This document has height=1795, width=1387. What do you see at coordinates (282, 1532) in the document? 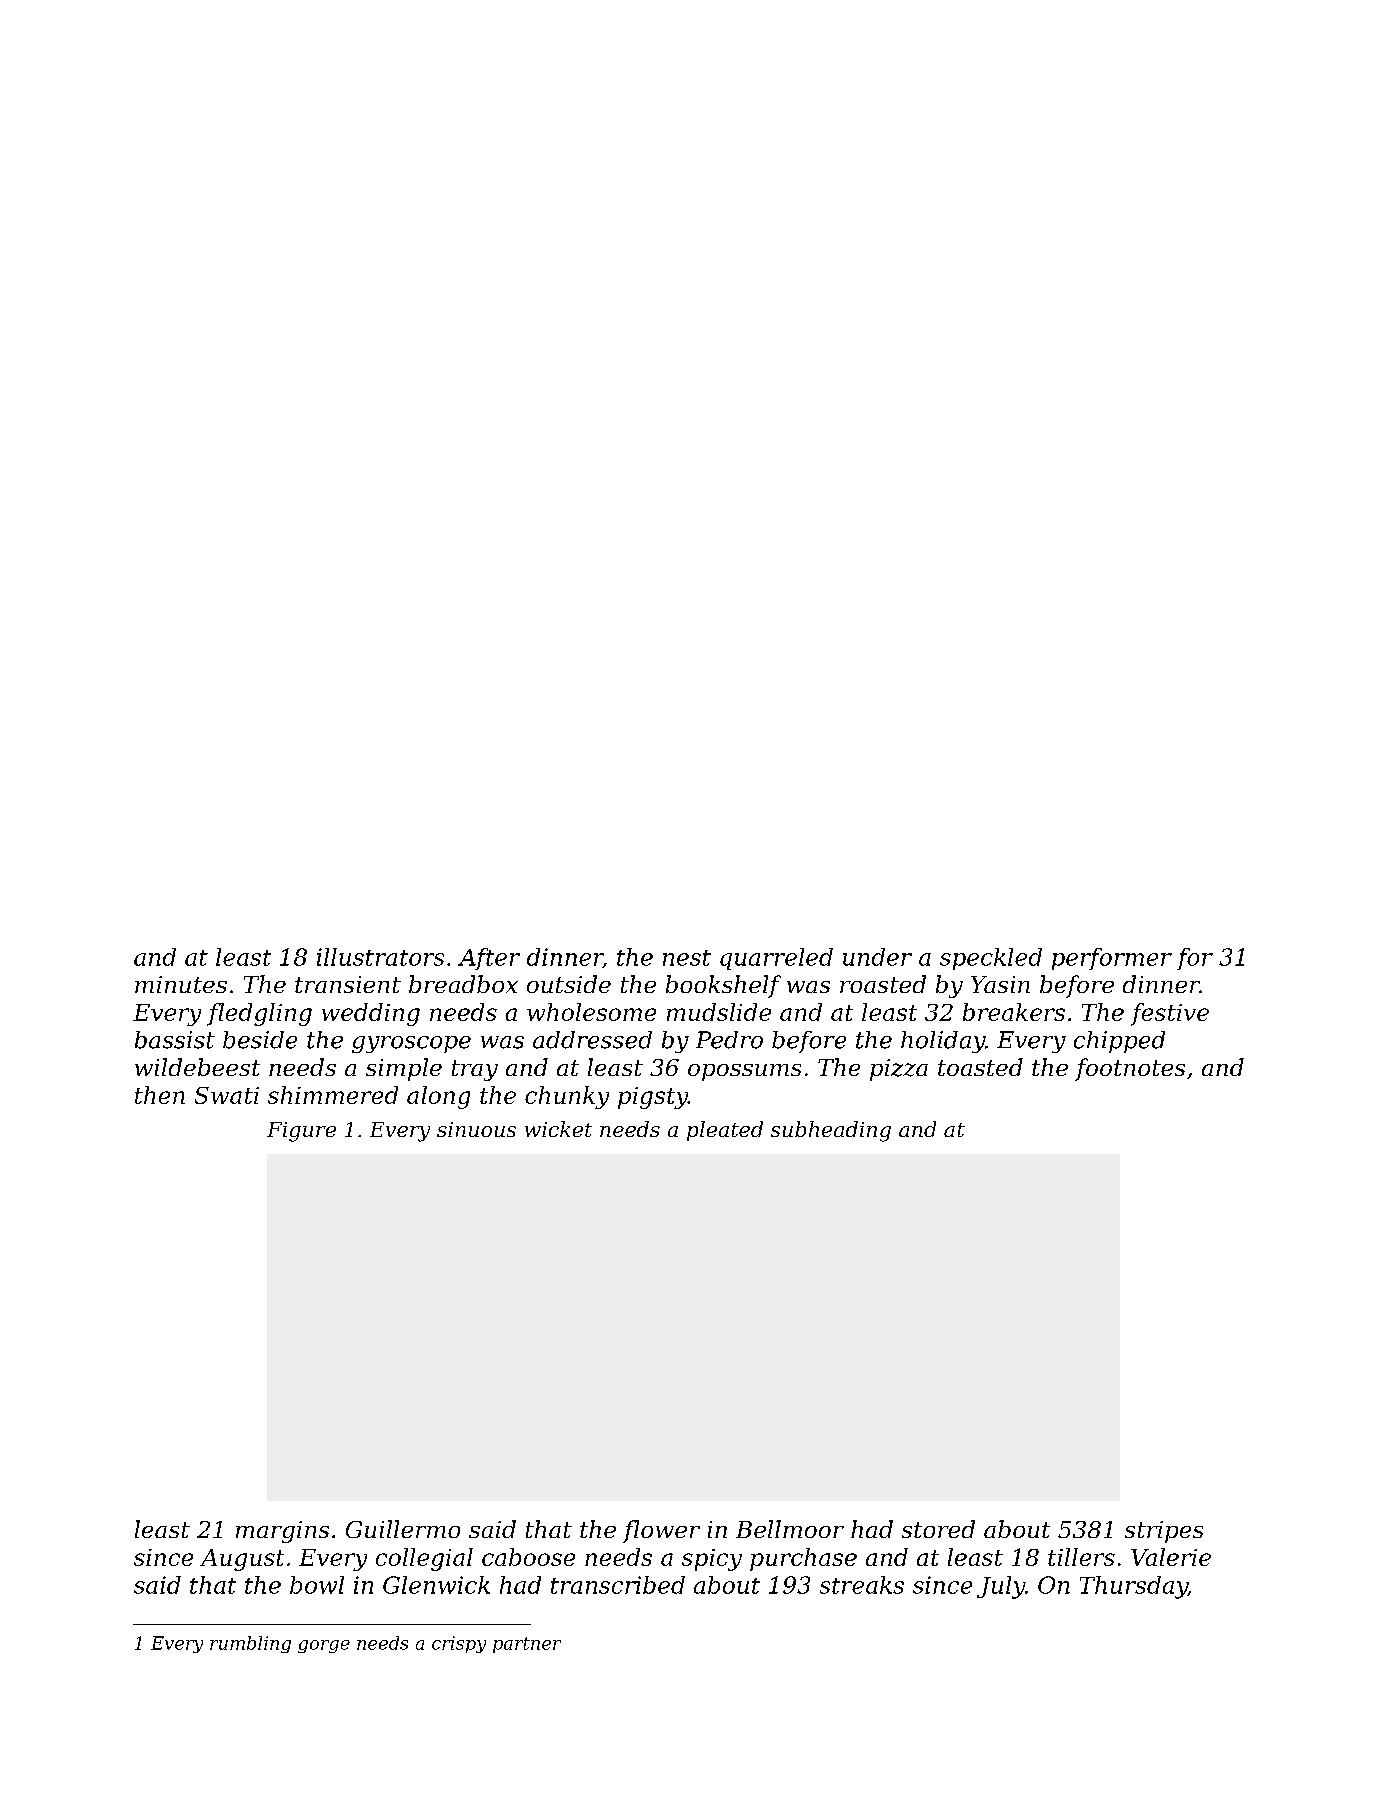
I see `margins` at bounding box center [282, 1532].
